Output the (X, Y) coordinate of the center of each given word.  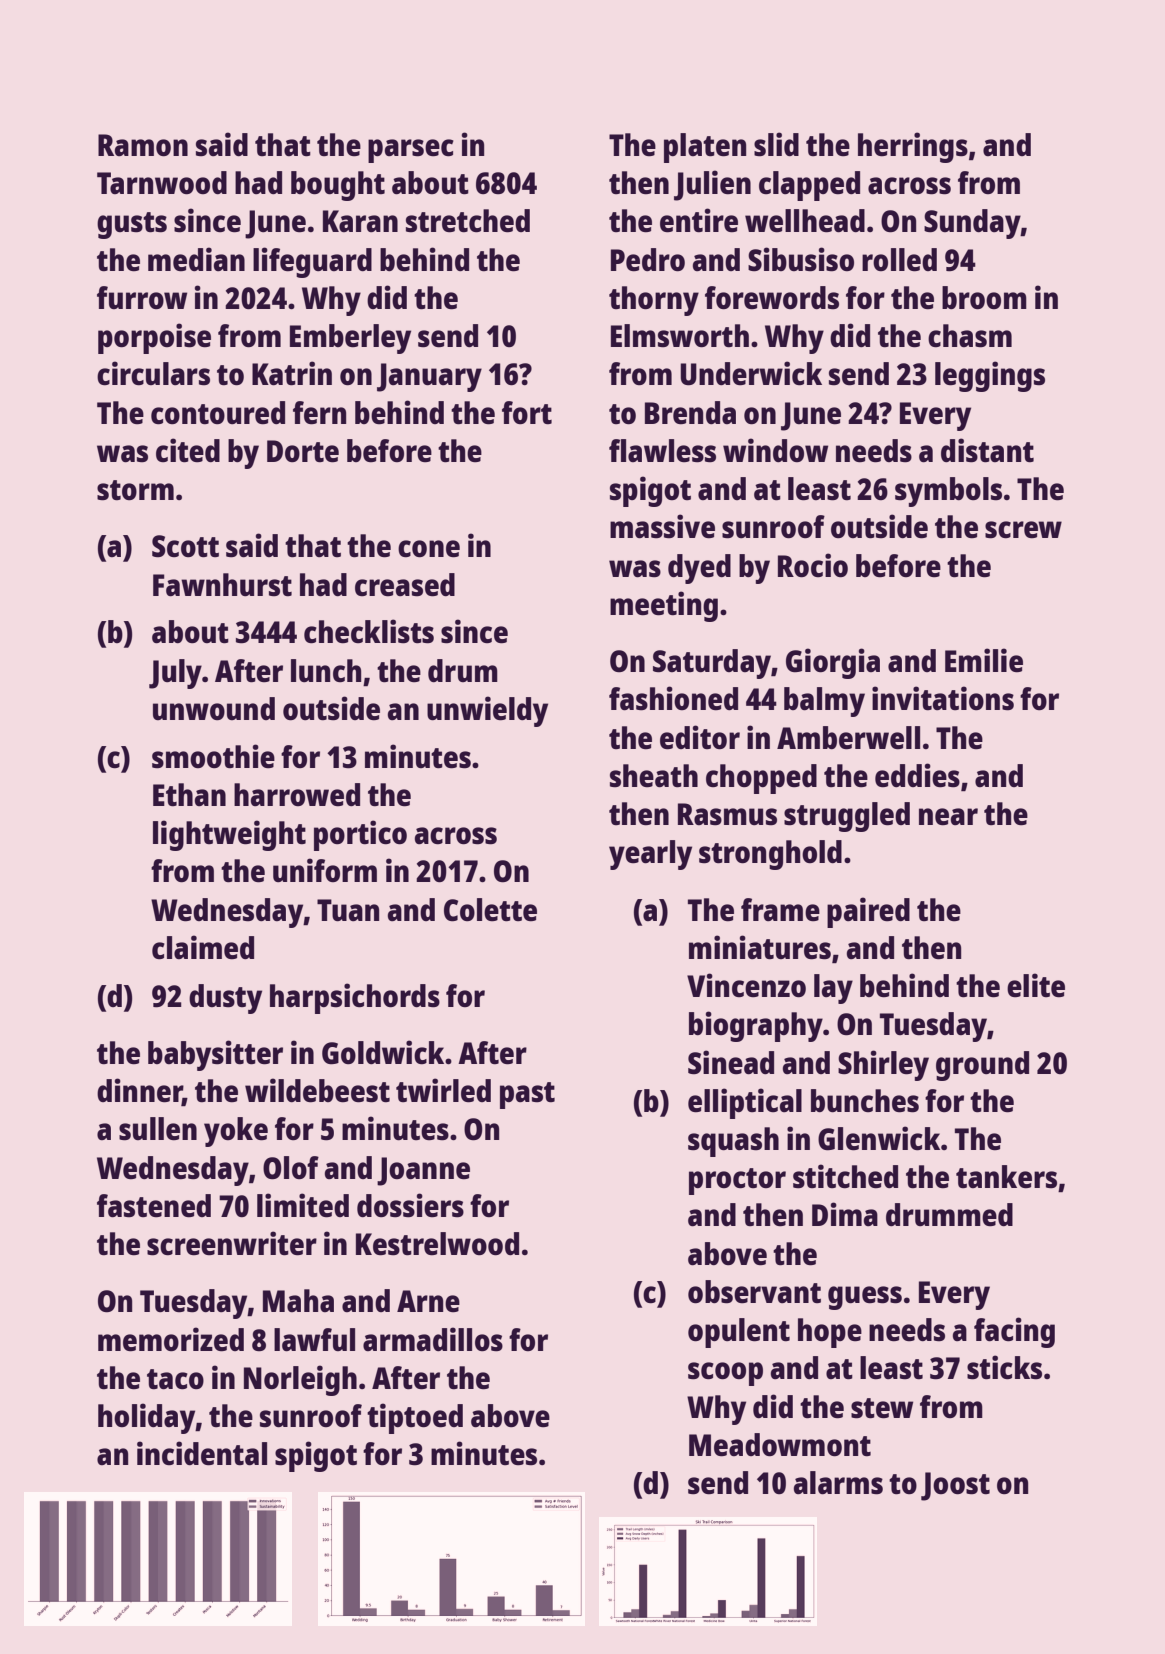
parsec (411, 151)
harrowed (297, 795)
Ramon (143, 145)
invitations (943, 698)
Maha (298, 1300)
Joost (955, 1486)
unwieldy (487, 711)
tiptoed (415, 1418)
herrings (913, 147)
